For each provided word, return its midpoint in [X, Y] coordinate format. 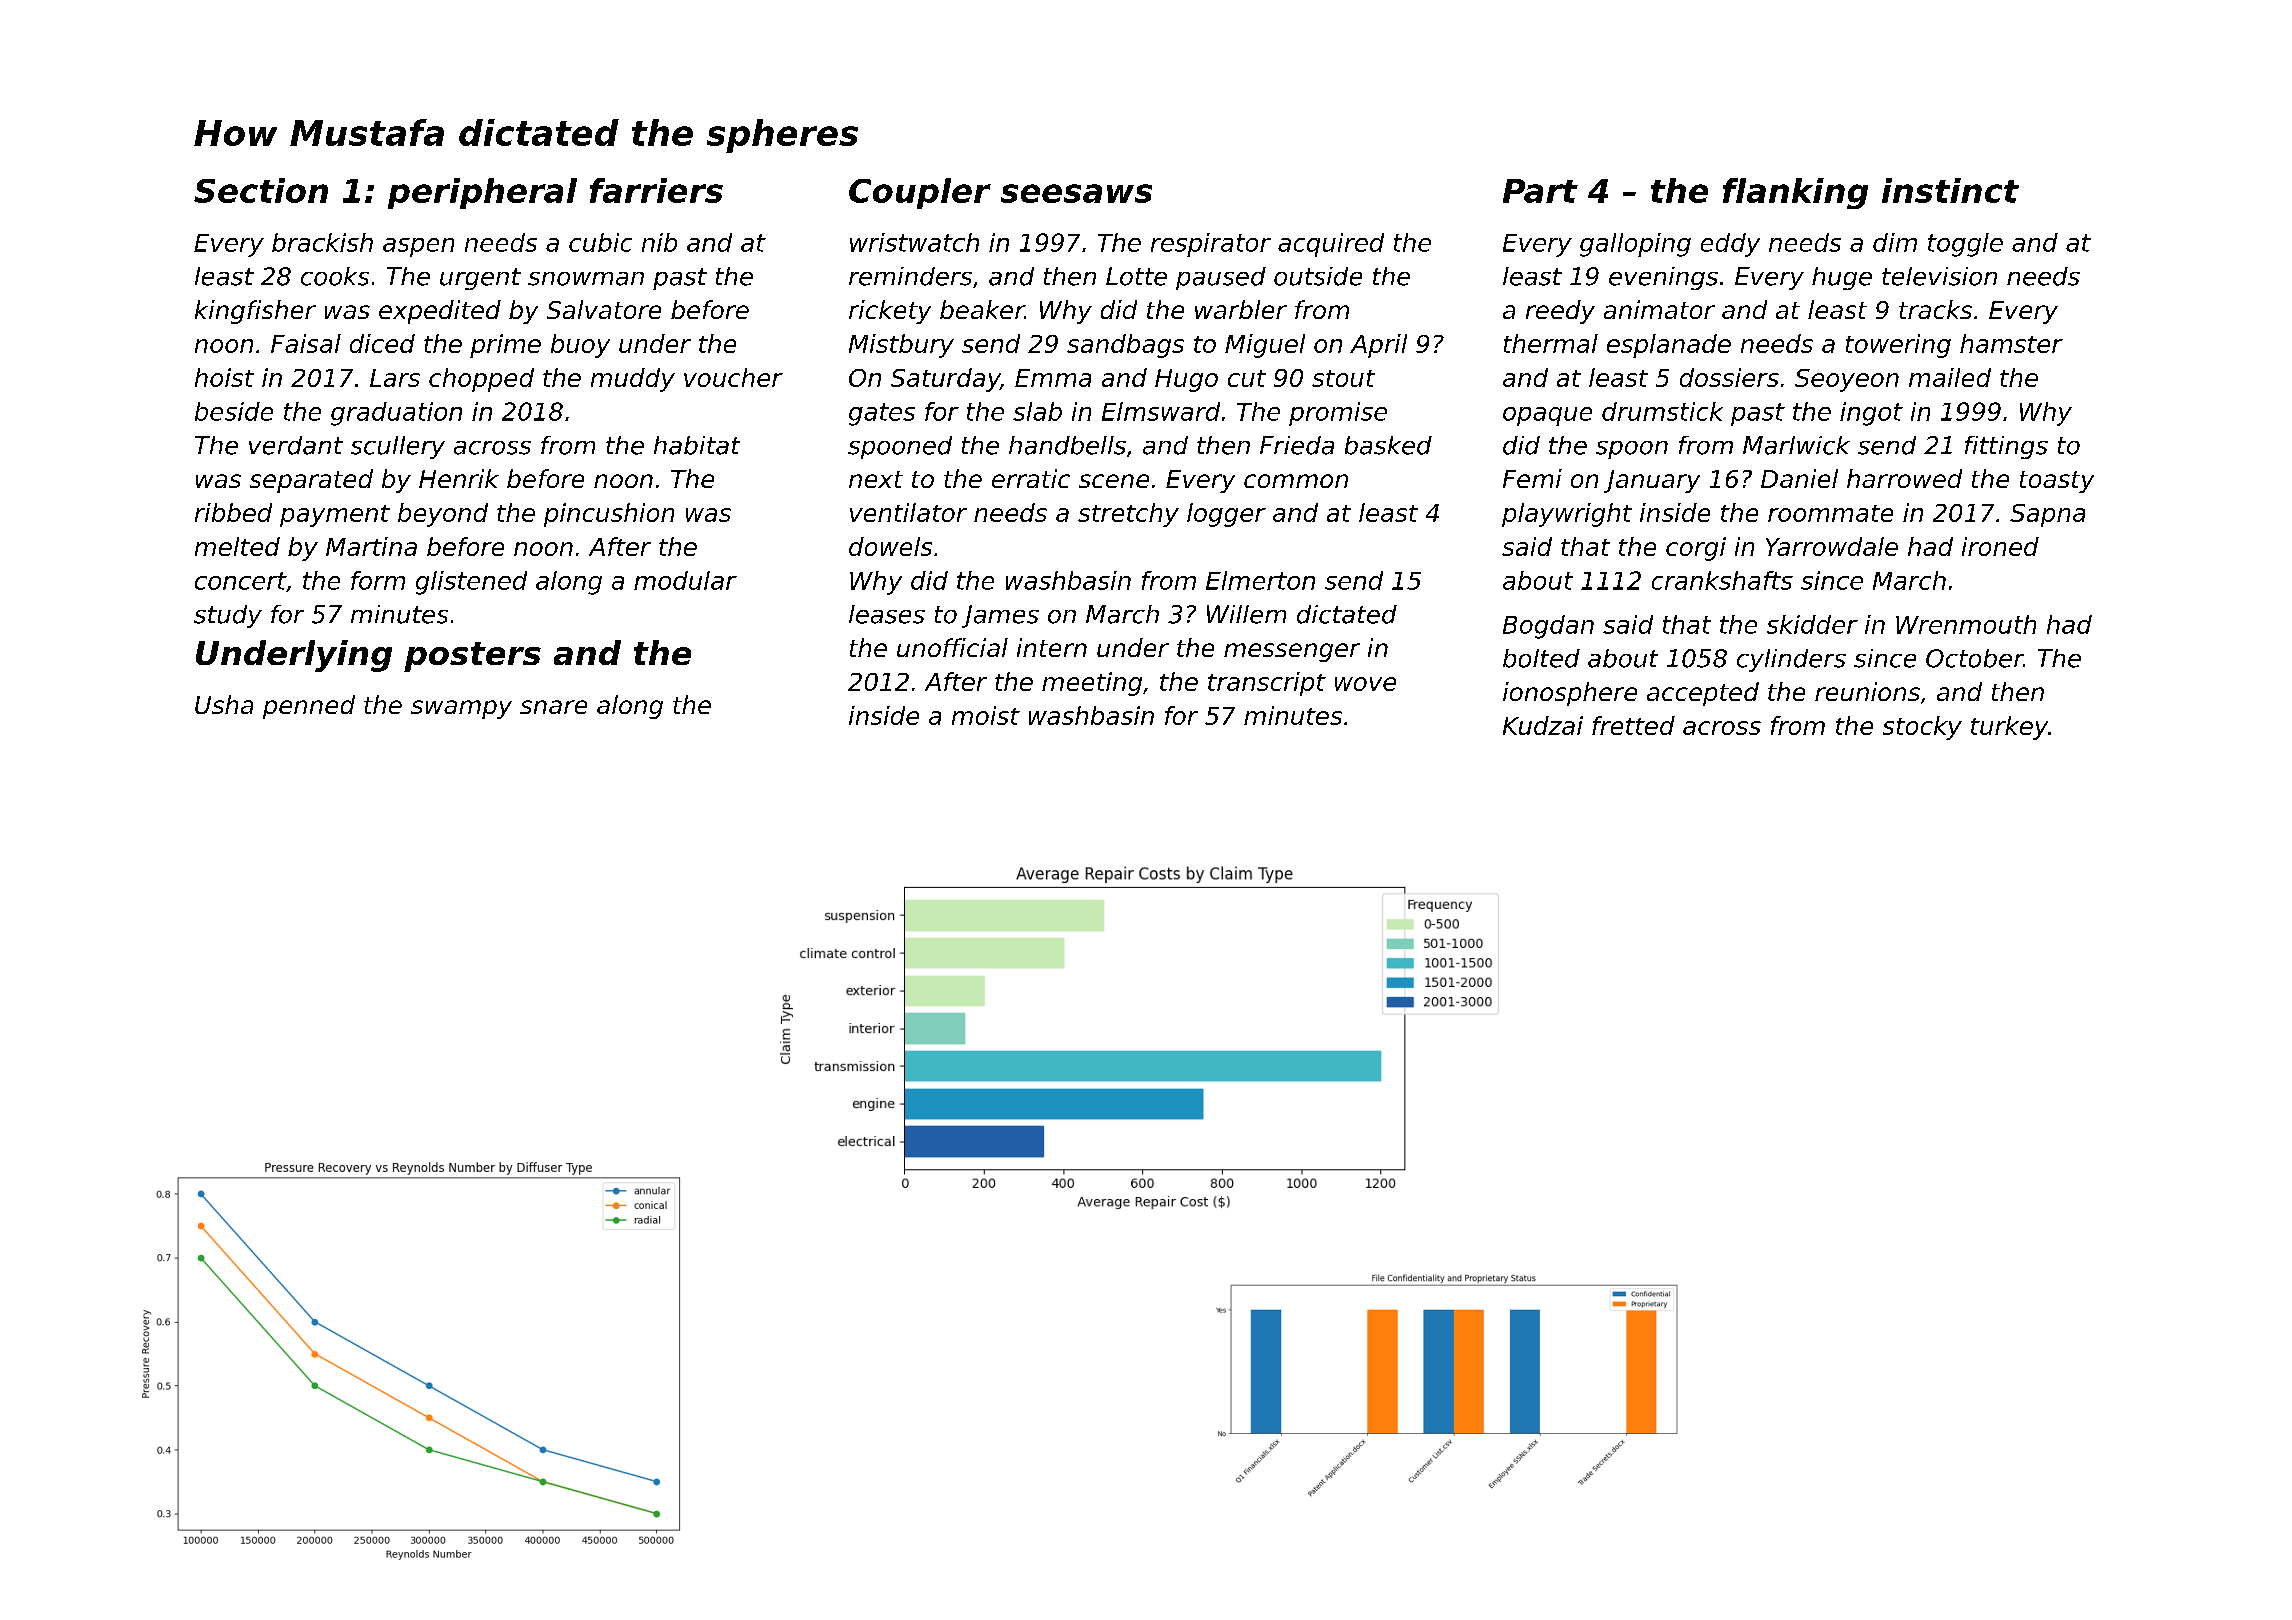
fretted [1633, 725]
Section [261, 190]
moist [986, 715]
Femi [1532, 478]
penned [309, 707]
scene [1114, 481]
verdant [296, 445]
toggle [1965, 245]
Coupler [920, 193]
